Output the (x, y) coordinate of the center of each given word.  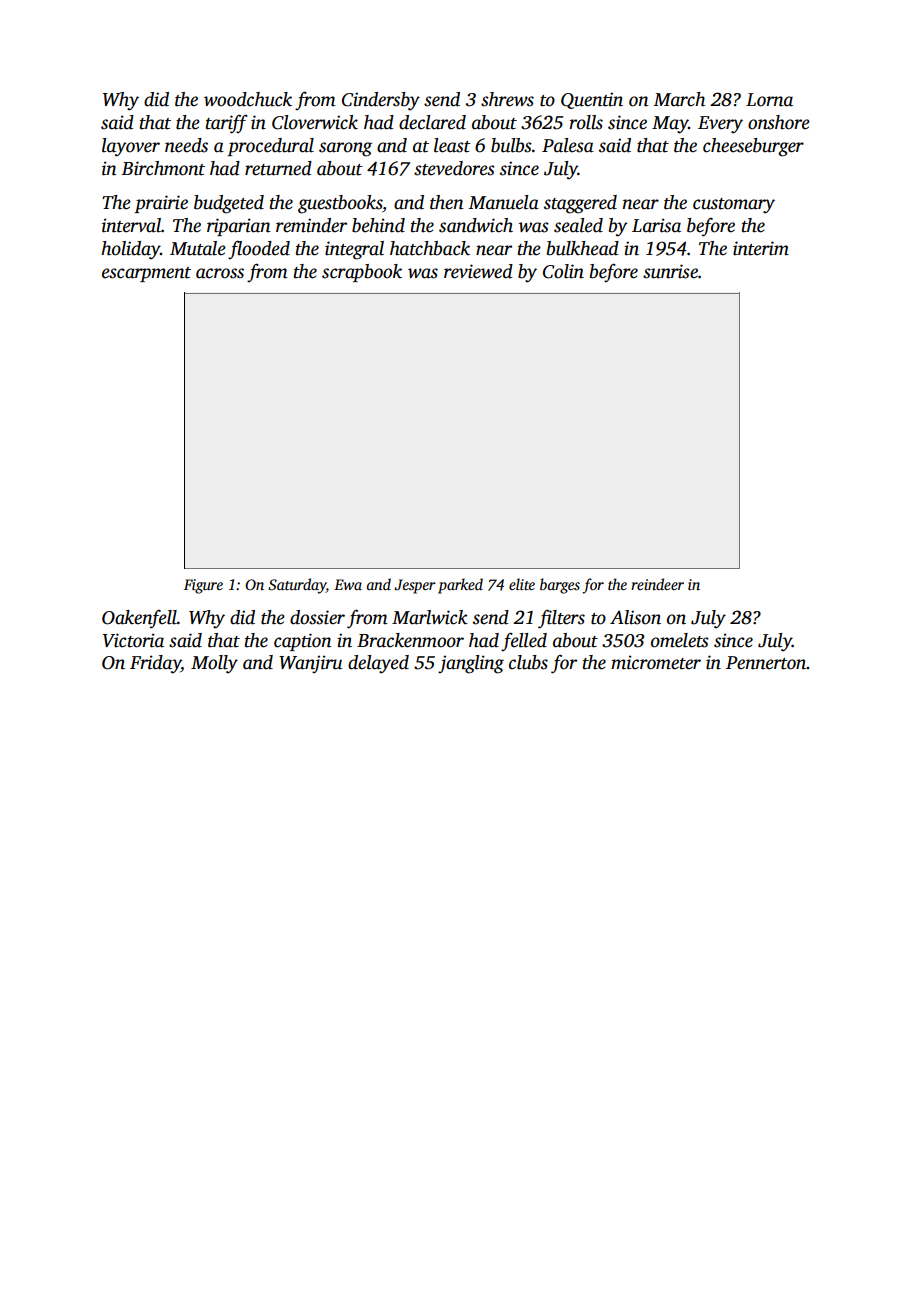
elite (522, 584)
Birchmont (163, 168)
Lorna (769, 100)
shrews (507, 99)
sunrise (670, 271)
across (220, 273)
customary (734, 206)
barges (560, 586)
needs (186, 145)
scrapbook (362, 273)
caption (303, 642)
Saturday (297, 586)
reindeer (657, 584)
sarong (345, 149)
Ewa (348, 584)
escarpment (146, 274)
